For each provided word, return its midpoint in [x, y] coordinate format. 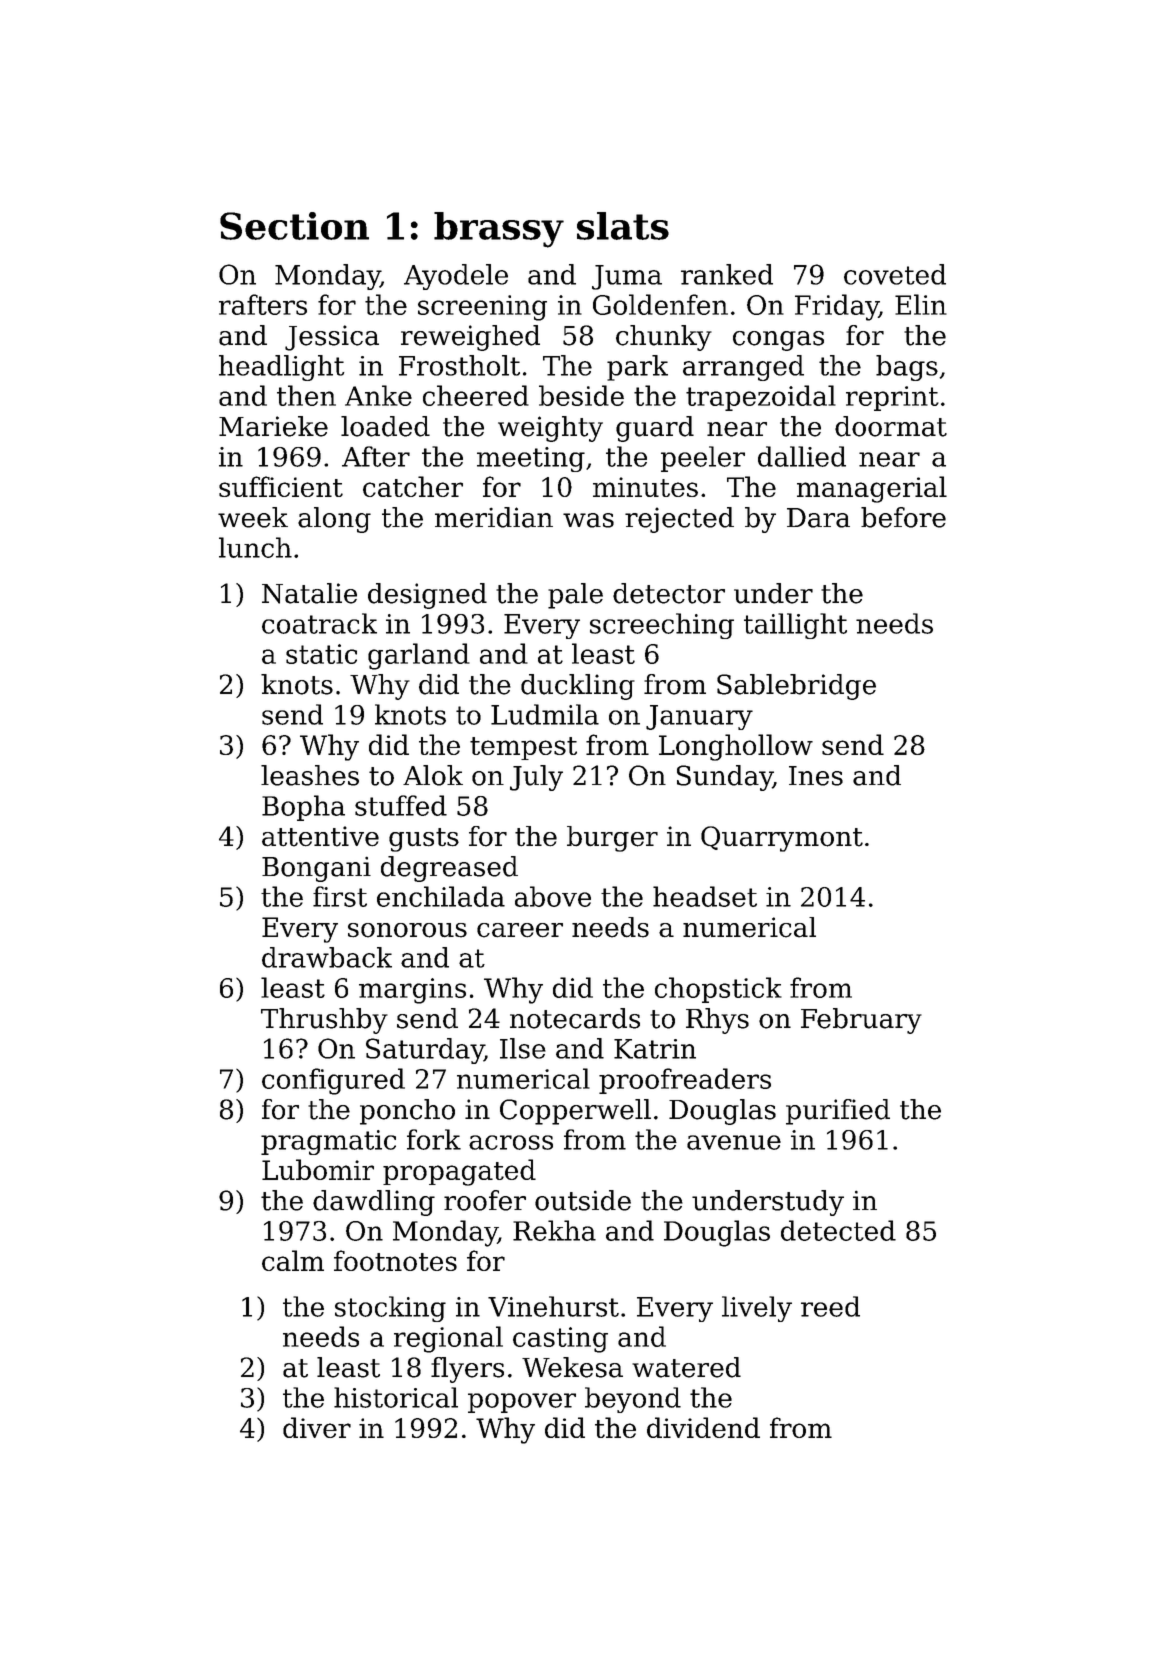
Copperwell [575, 1112]
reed [830, 1306]
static [321, 654]
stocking [390, 1309]
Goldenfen [660, 304]
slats [623, 226]
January [699, 717]
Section [294, 226]
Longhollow [736, 747]
